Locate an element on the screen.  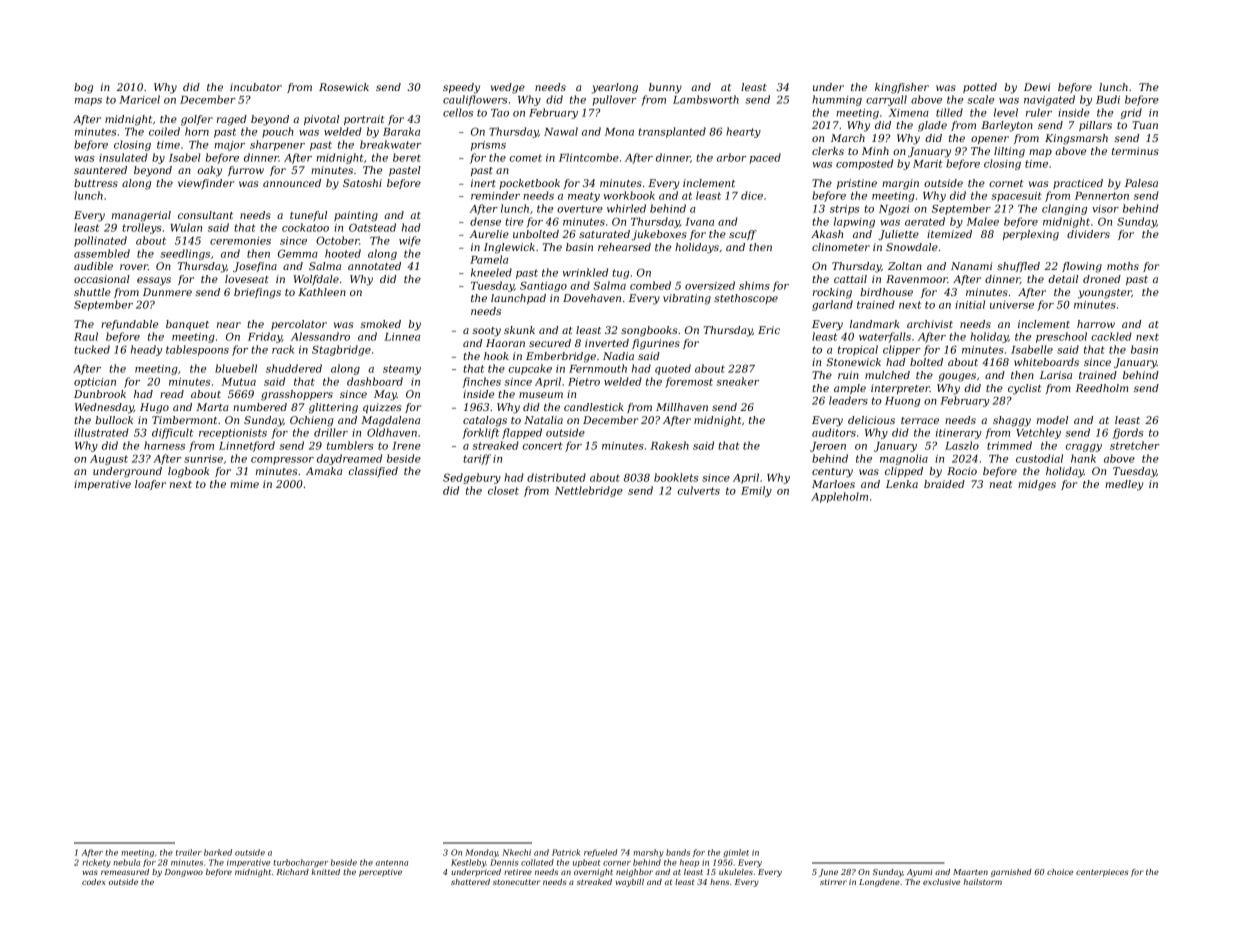
trailer is located at coordinates (189, 852).
